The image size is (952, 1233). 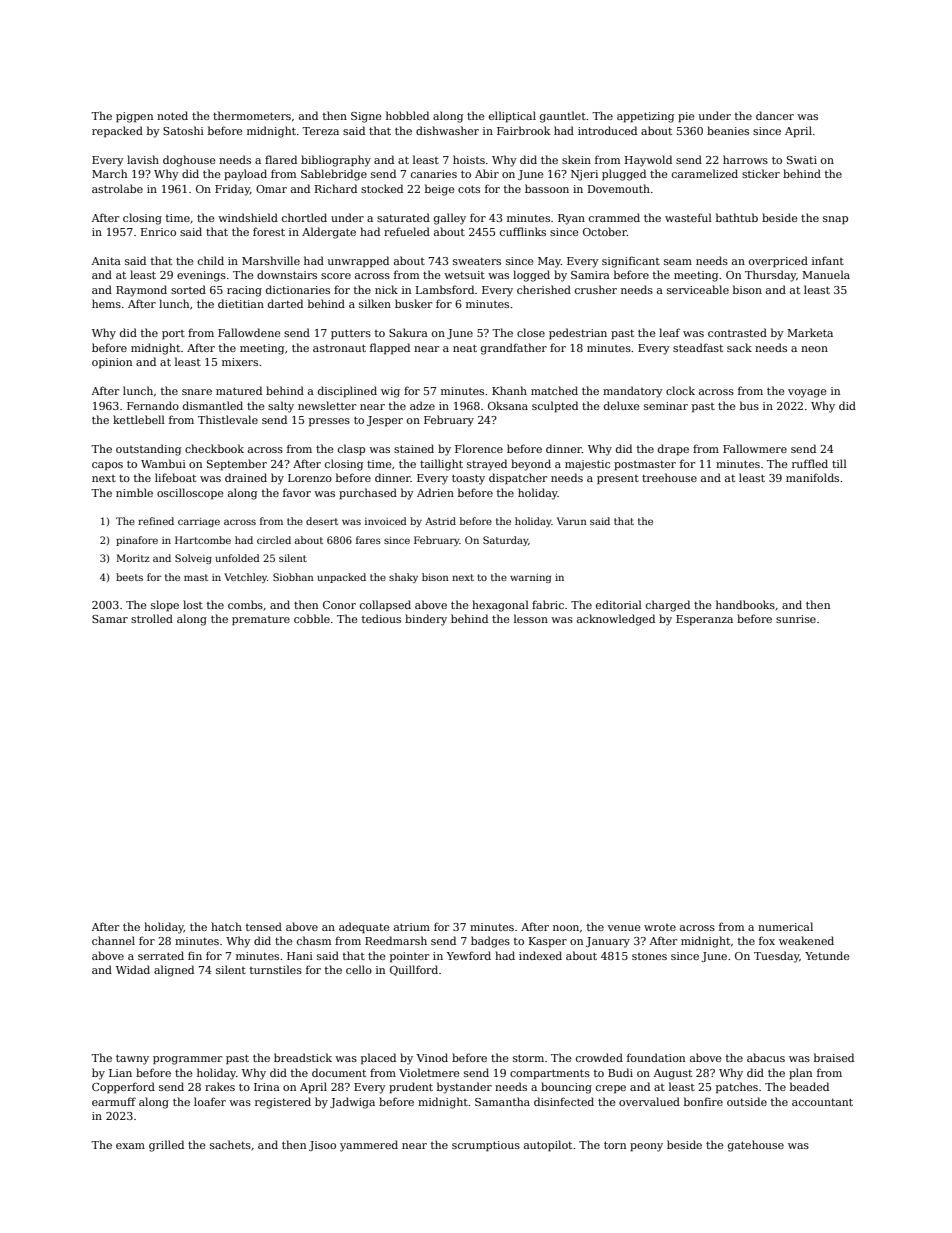 I want to click on Siobhan, so click(x=293, y=577).
